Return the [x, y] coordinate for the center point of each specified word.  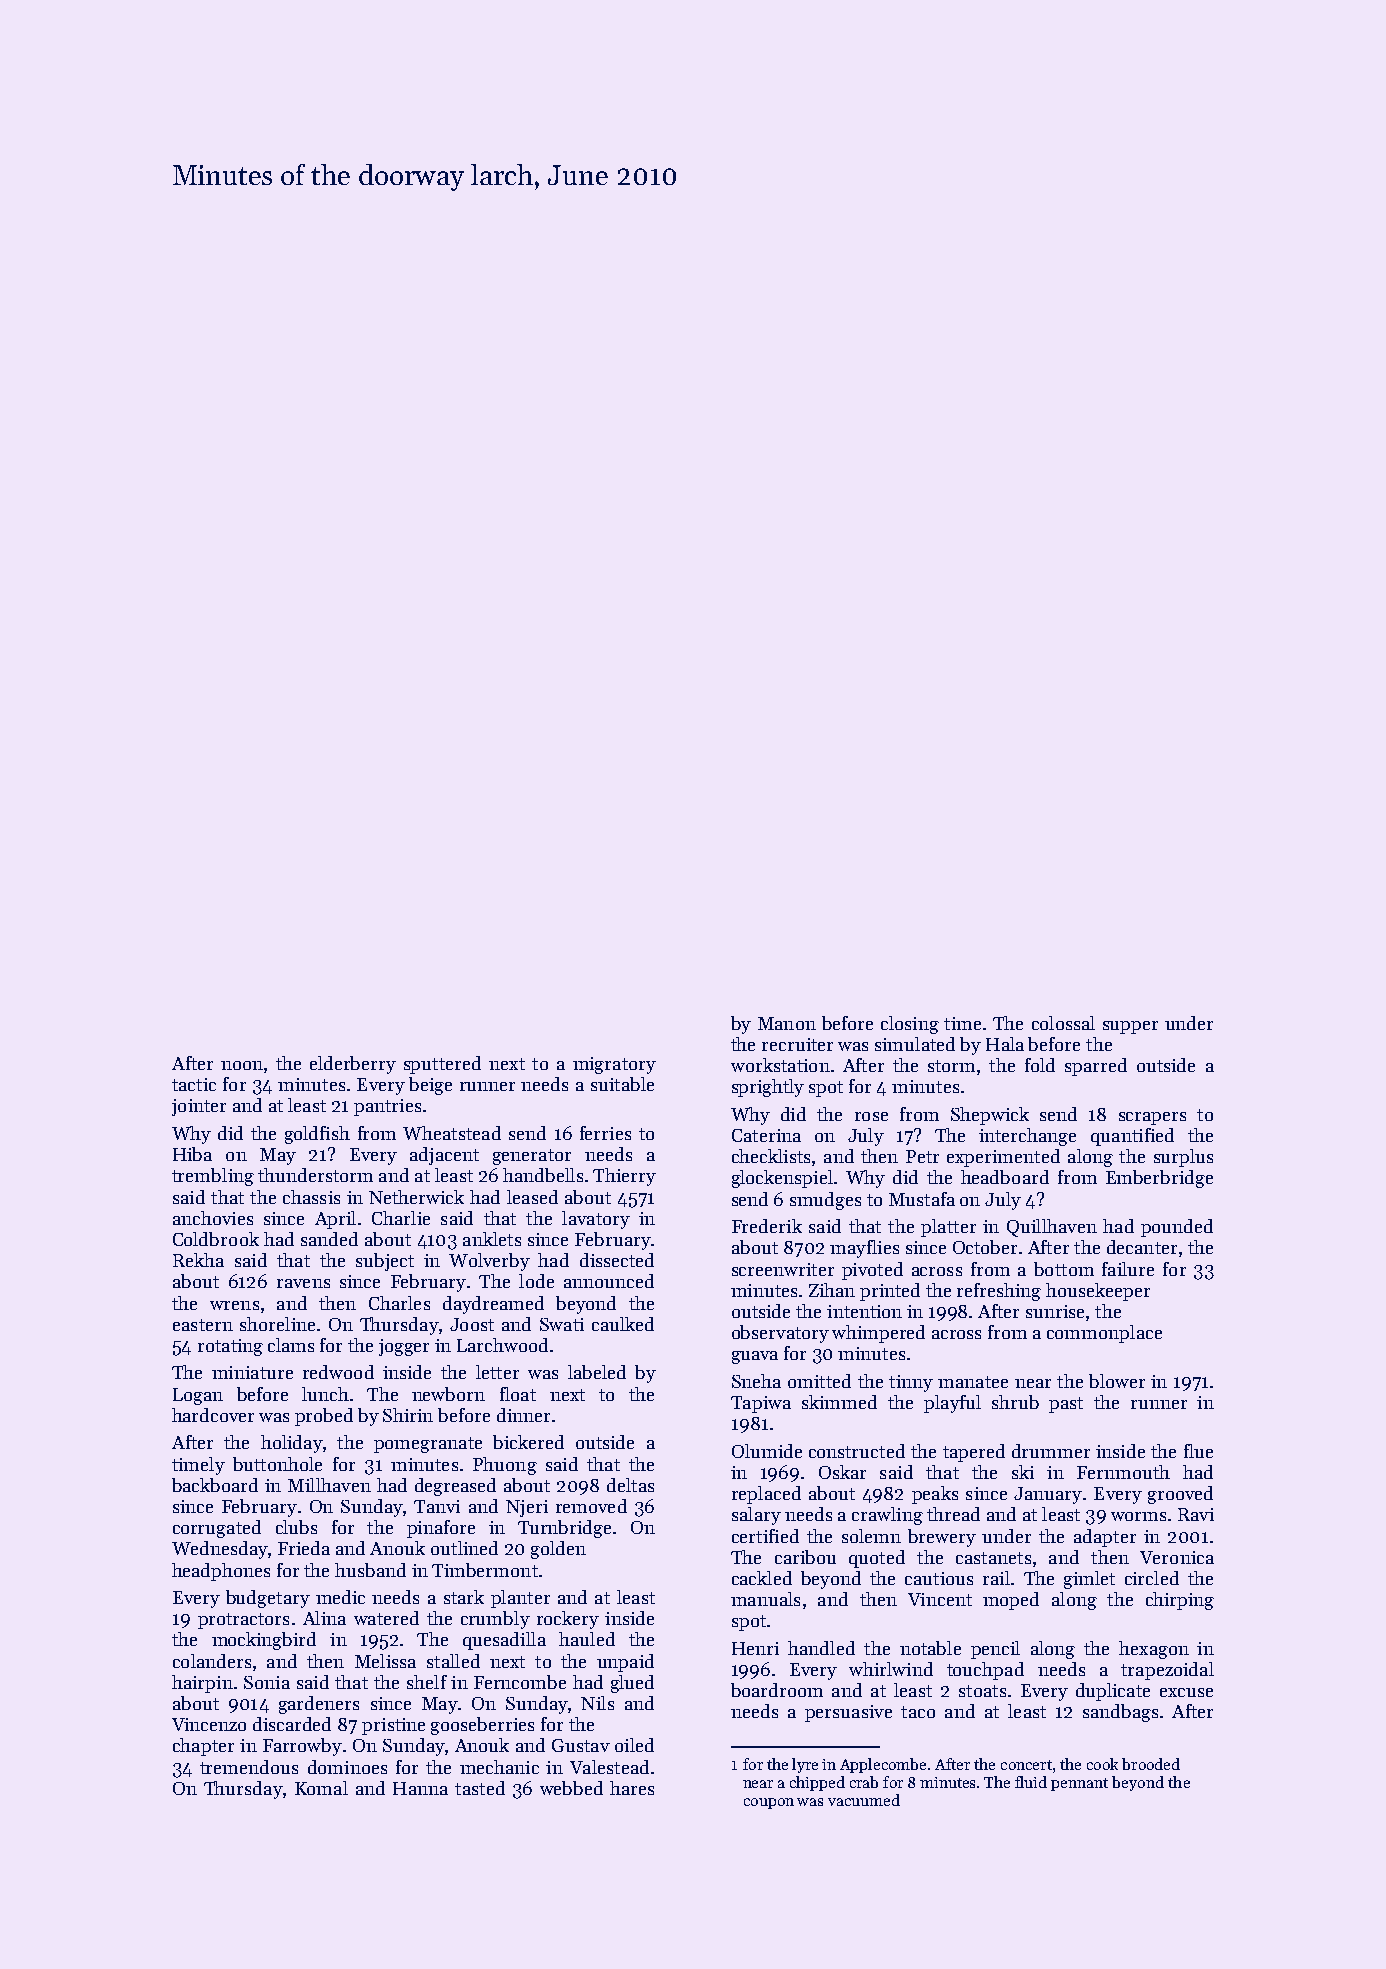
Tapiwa [761, 1404]
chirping [1180, 1601]
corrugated [217, 1529]
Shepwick [990, 1116]
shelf [427, 1682]
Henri [755, 1648]
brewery [942, 1538]
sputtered [442, 1065]
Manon [787, 1023]
